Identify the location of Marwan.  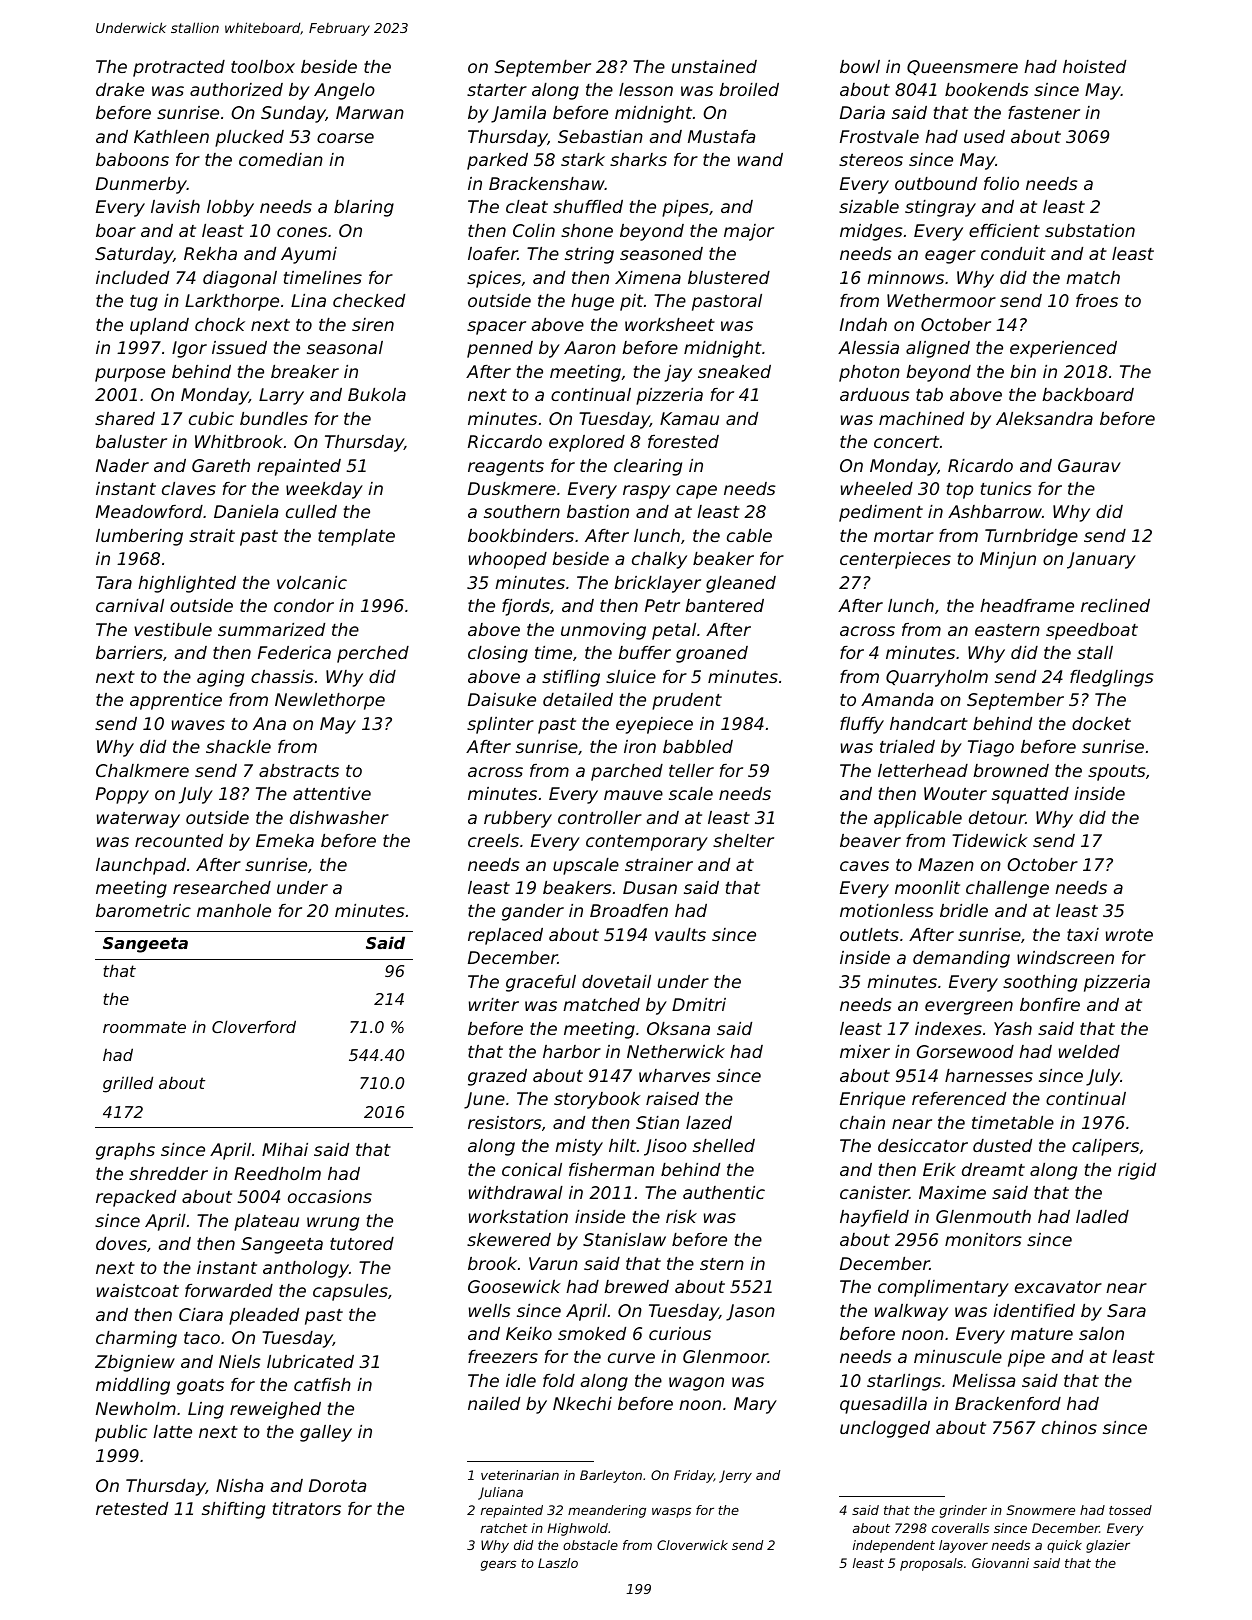
(370, 112).
